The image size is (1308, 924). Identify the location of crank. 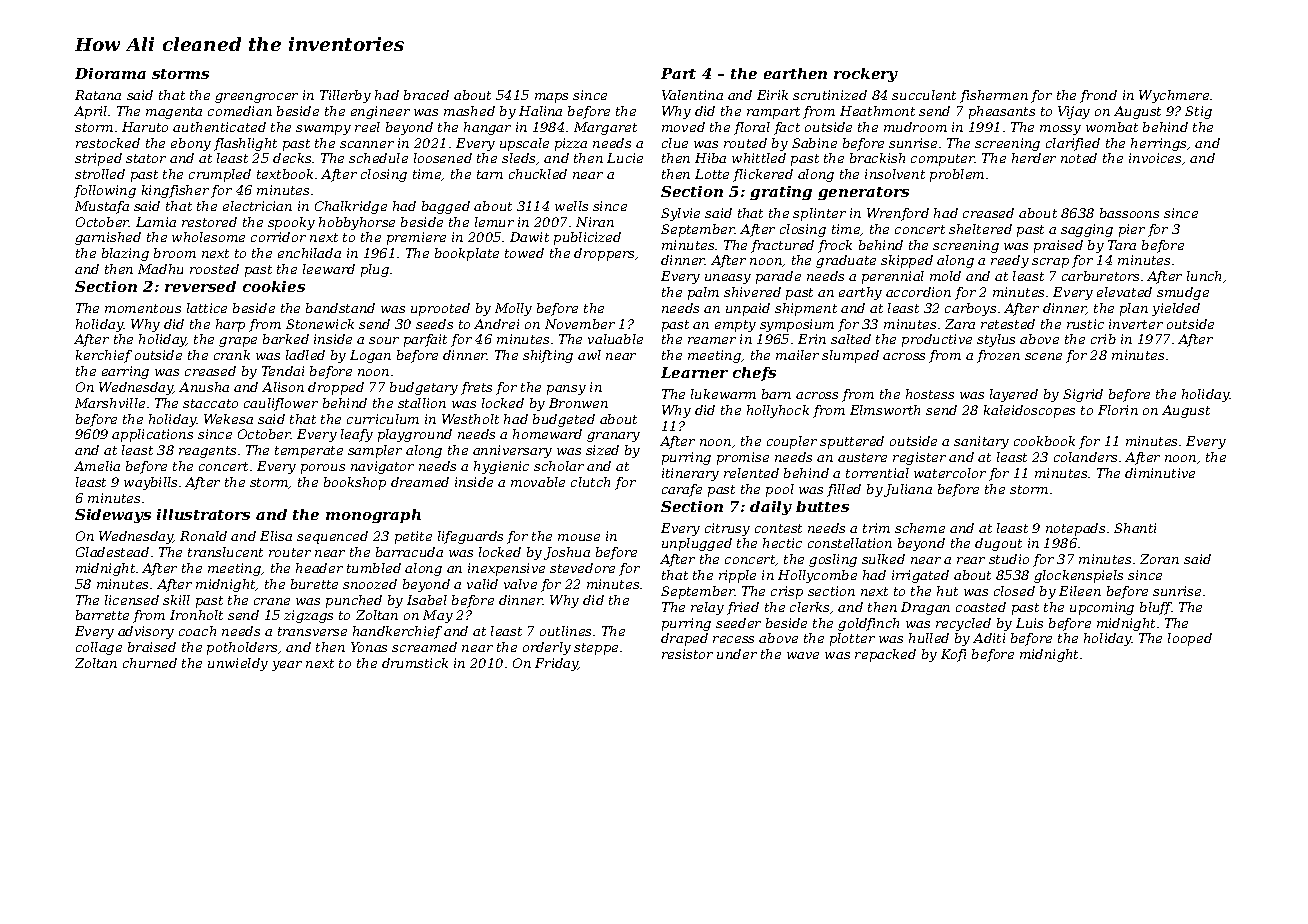
(232, 355).
